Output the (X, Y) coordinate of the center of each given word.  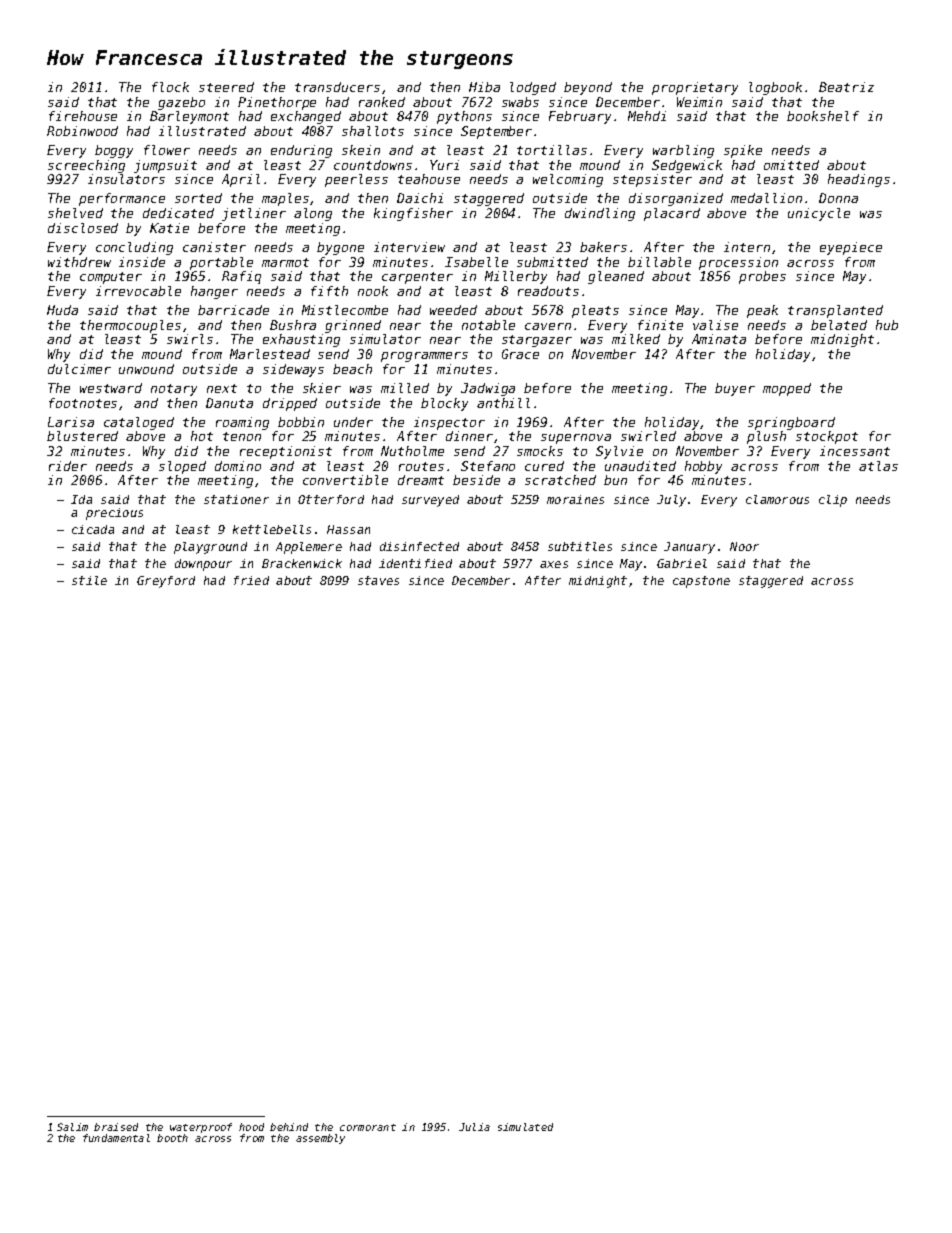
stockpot (827, 437)
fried (251, 580)
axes (554, 564)
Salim (72, 1127)
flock (170, 87)
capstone (701, 582)
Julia (474, 1127)
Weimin (699, 102)
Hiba (484, 87)
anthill (503, 403)
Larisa (71, 422)
